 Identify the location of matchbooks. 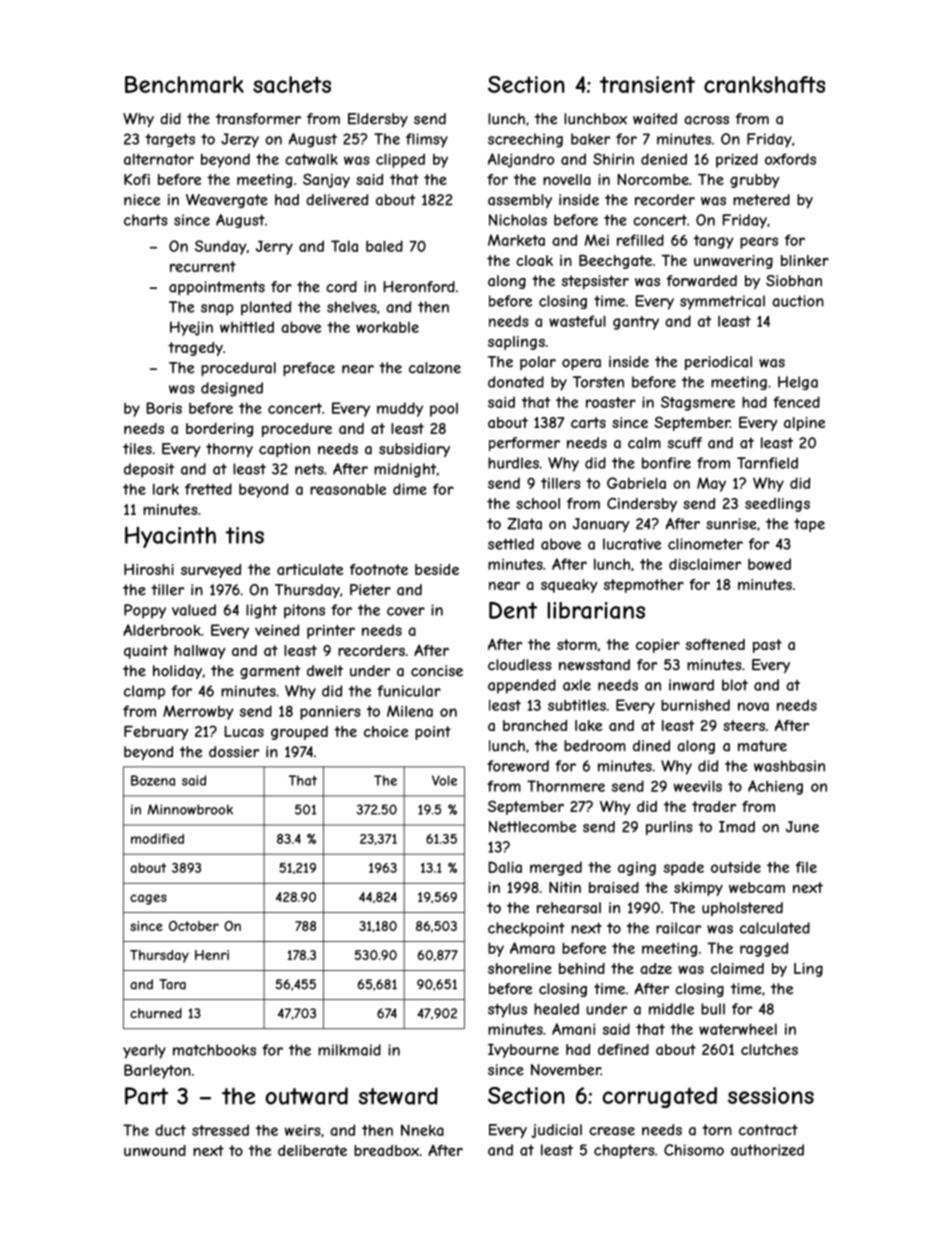
(214, 1050).
